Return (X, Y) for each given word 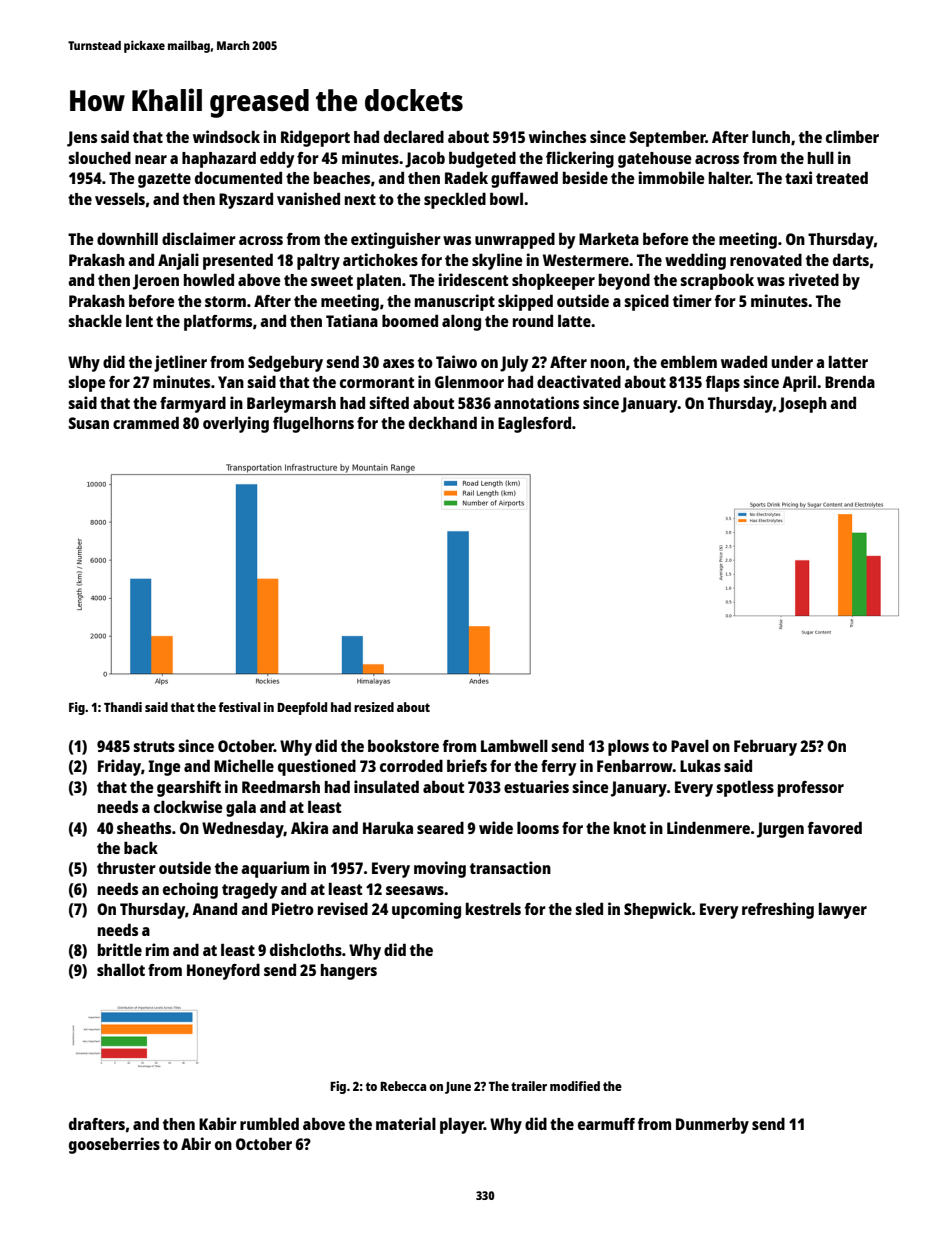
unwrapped (515, 241)
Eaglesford (534, 424)
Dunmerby (712, 1126)
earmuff (606, 1124)
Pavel (690, 746)
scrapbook (717, 281)
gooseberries (114, 1145)
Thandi (123, 707)
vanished (308, 198)
